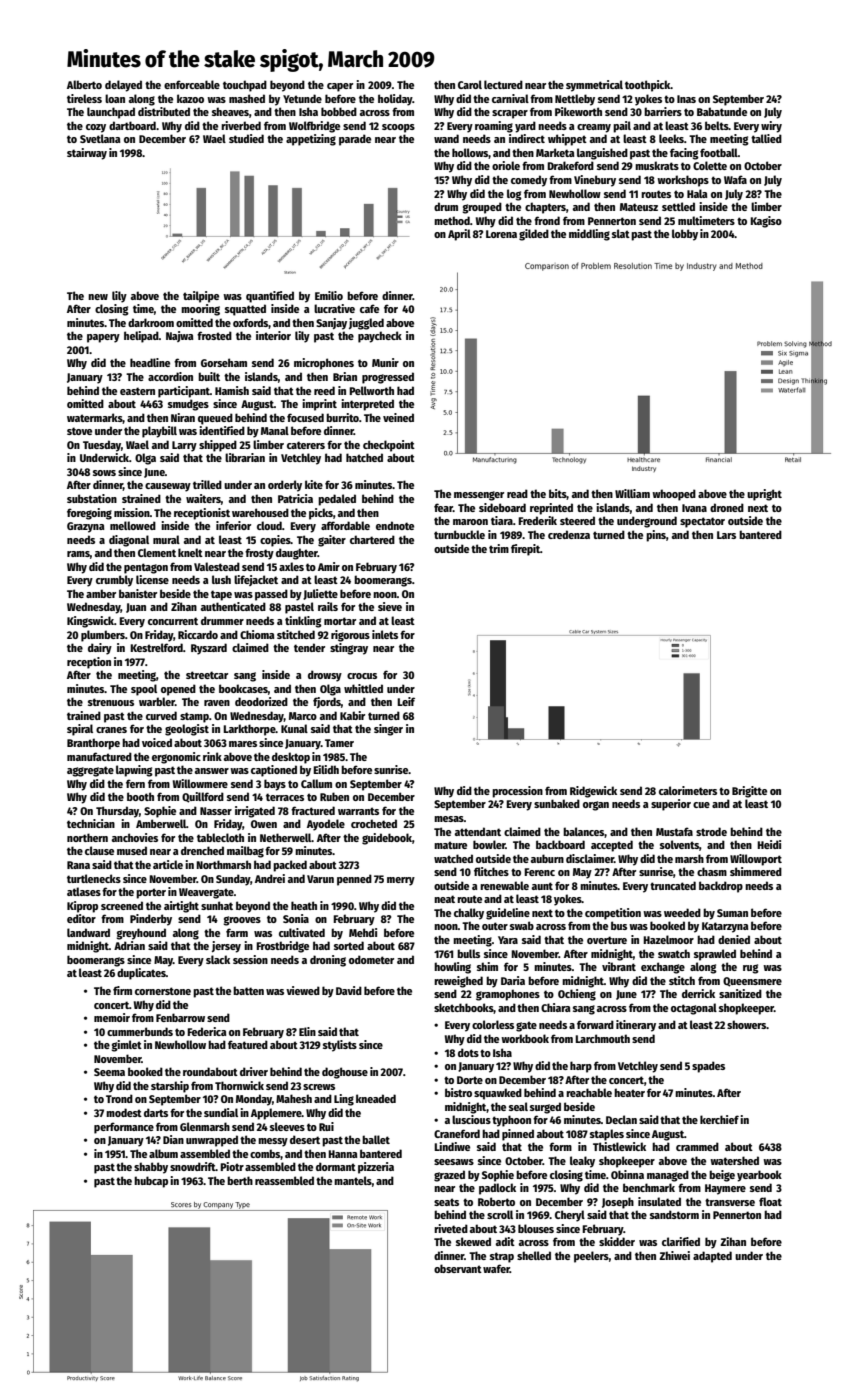 This image has width=849, height=1400. Describe the element at coordinates (732, 913) in the image. I see `Suman` at that location.
